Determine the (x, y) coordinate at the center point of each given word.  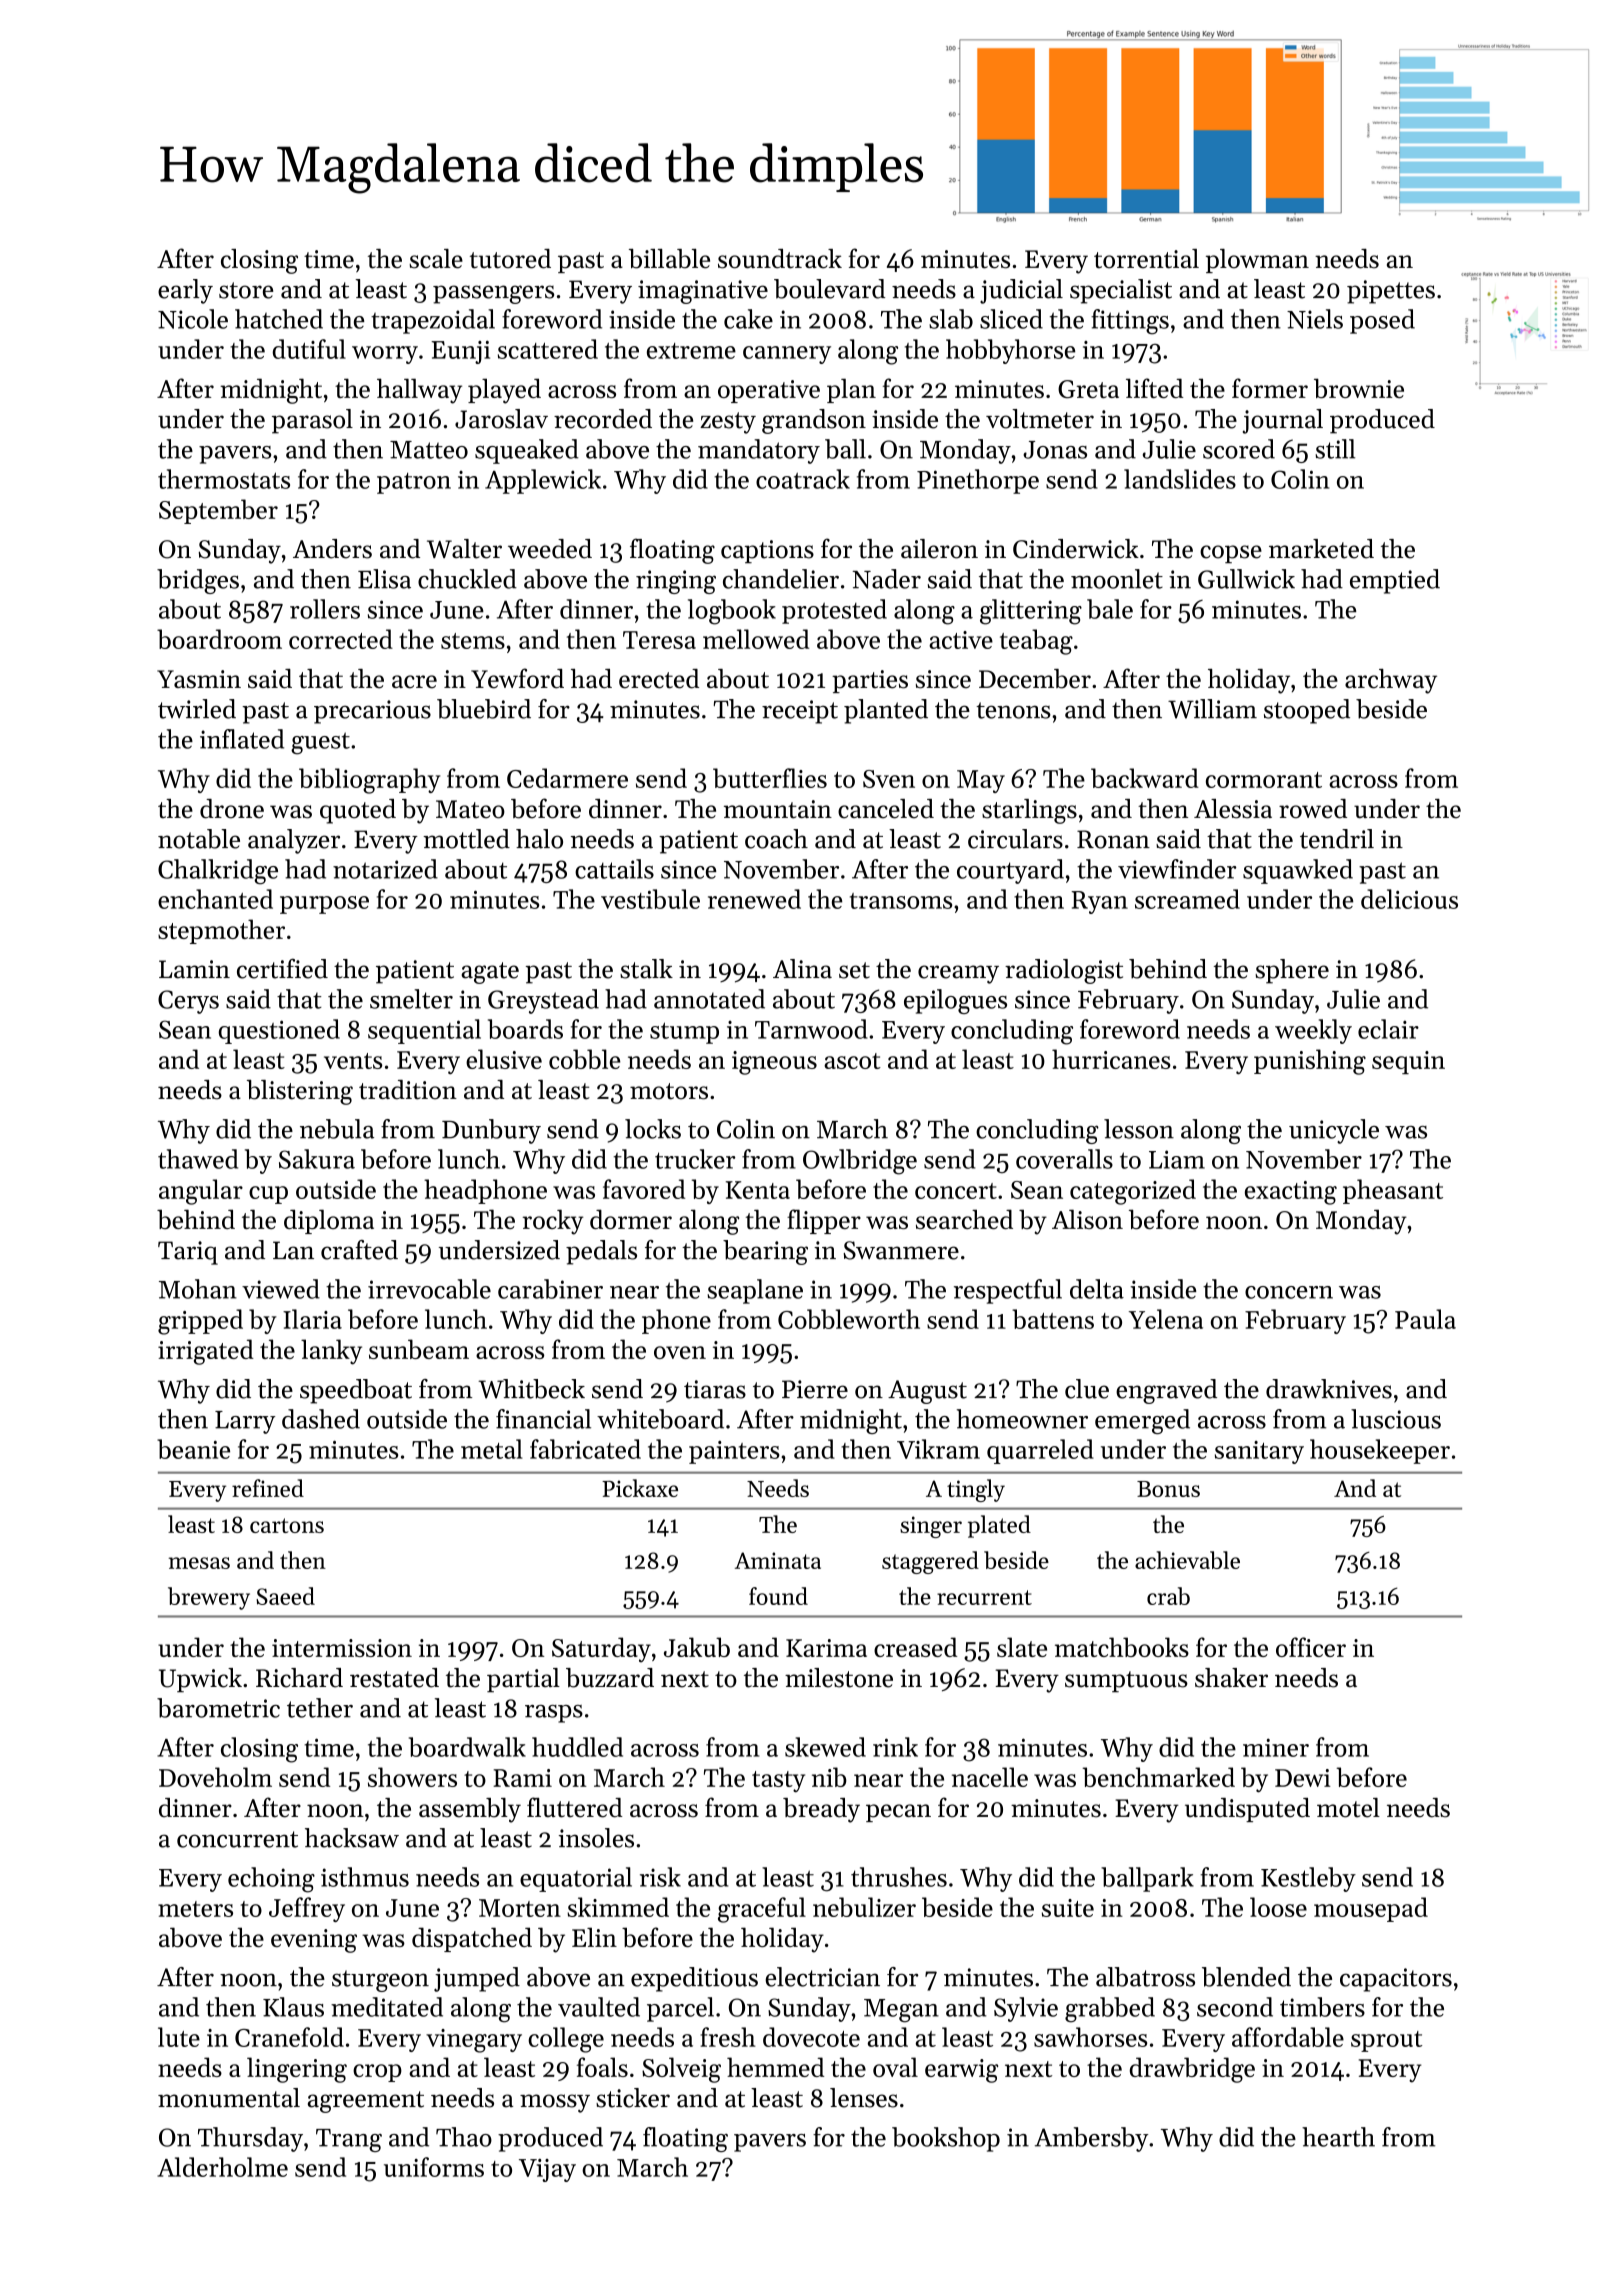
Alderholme (222, 2167)
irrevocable (429, 1289)
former (1270, 388)
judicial (1021, 291)
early (185, 291)
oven (680, 1352)
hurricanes (1111, 1059)
